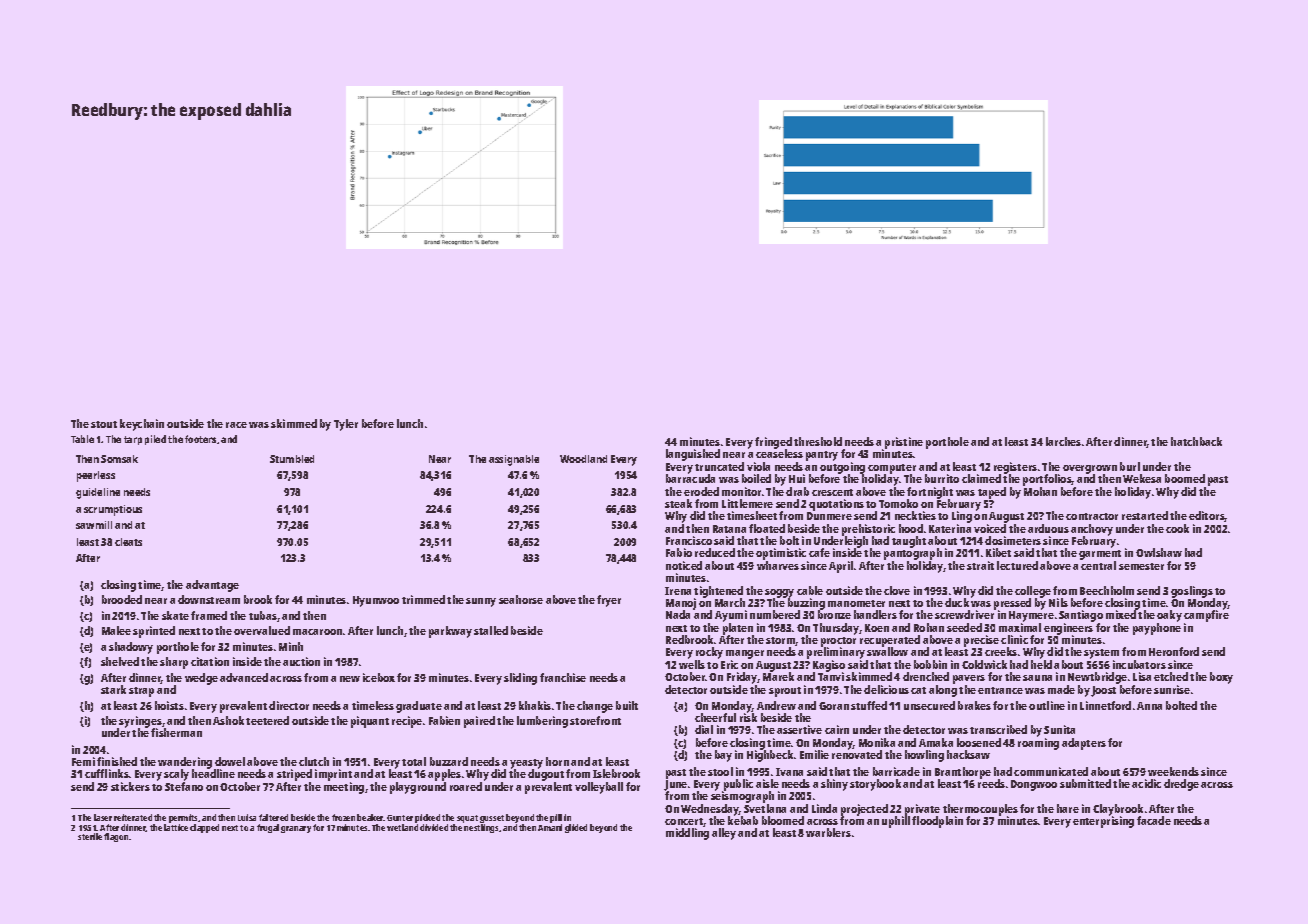 Image resolution: width=1308 pixels, height=924 pixels. I want to click on race, so click(236, 425).
